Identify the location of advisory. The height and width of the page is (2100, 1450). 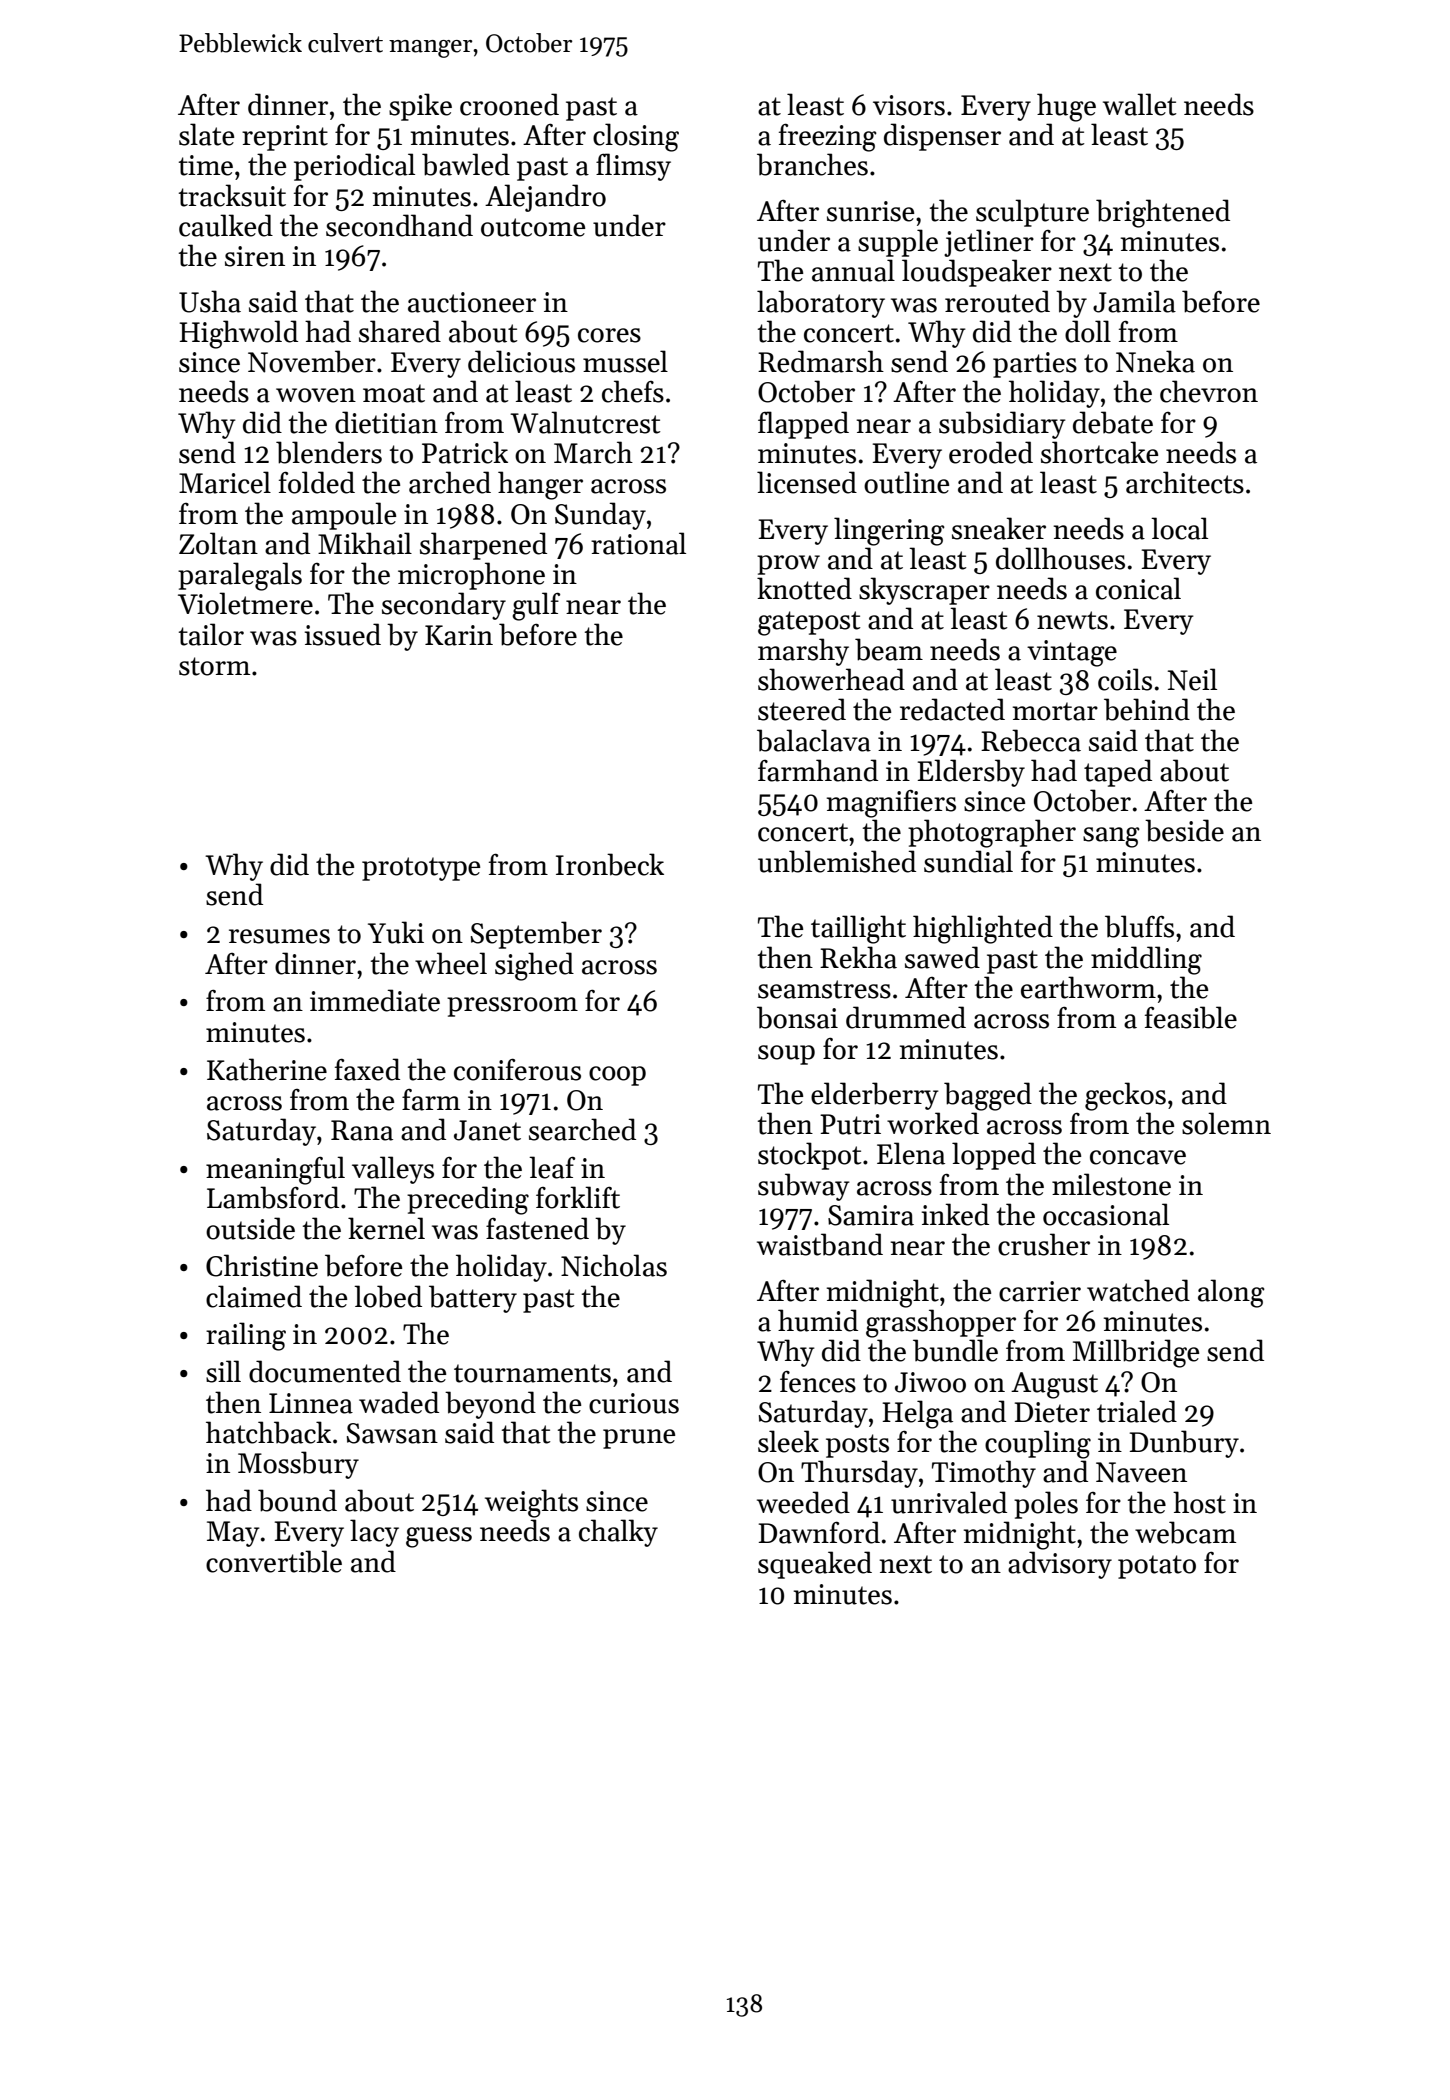
(1060, 1565).
